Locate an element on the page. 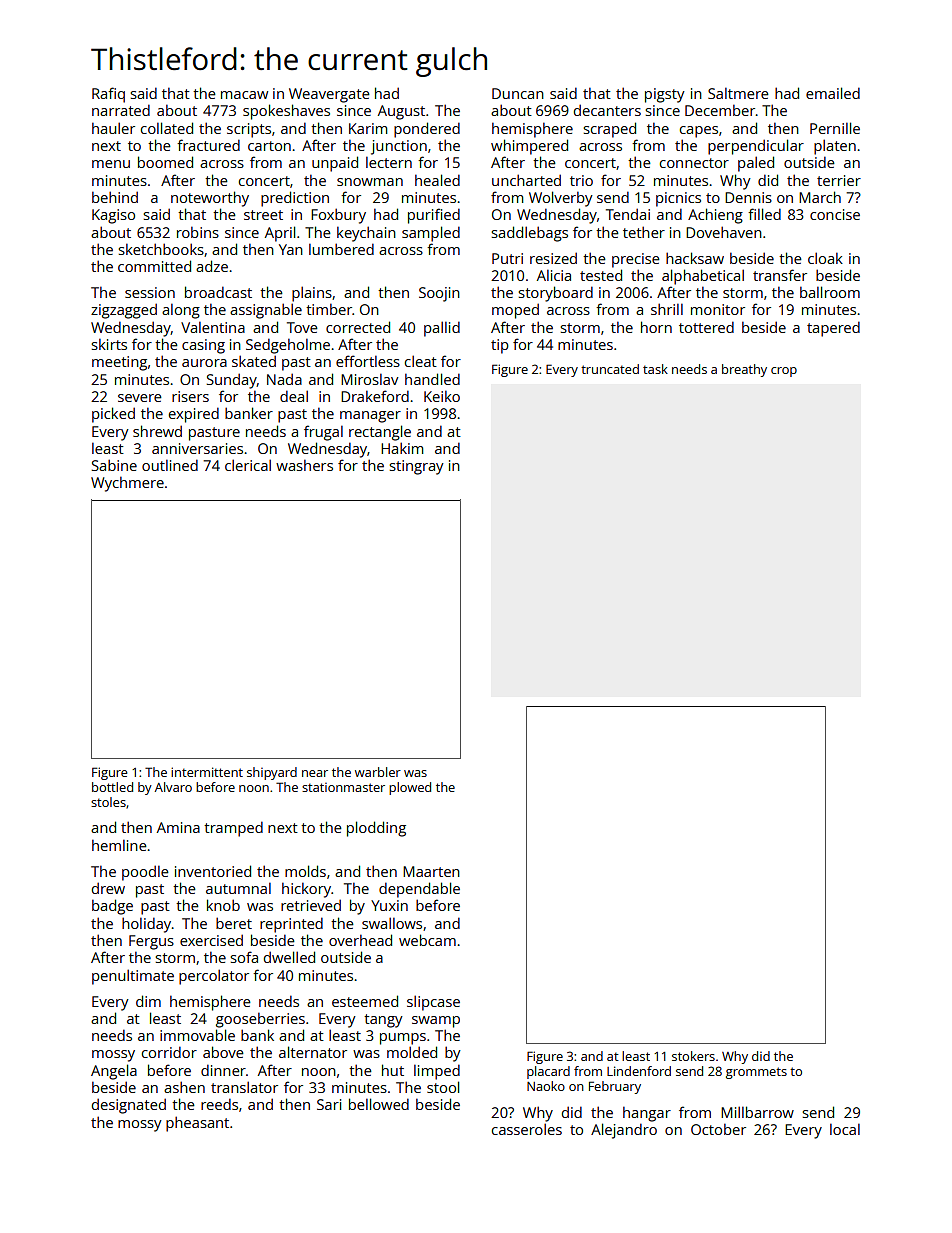  breathy is located at coordinates (744, 370).
